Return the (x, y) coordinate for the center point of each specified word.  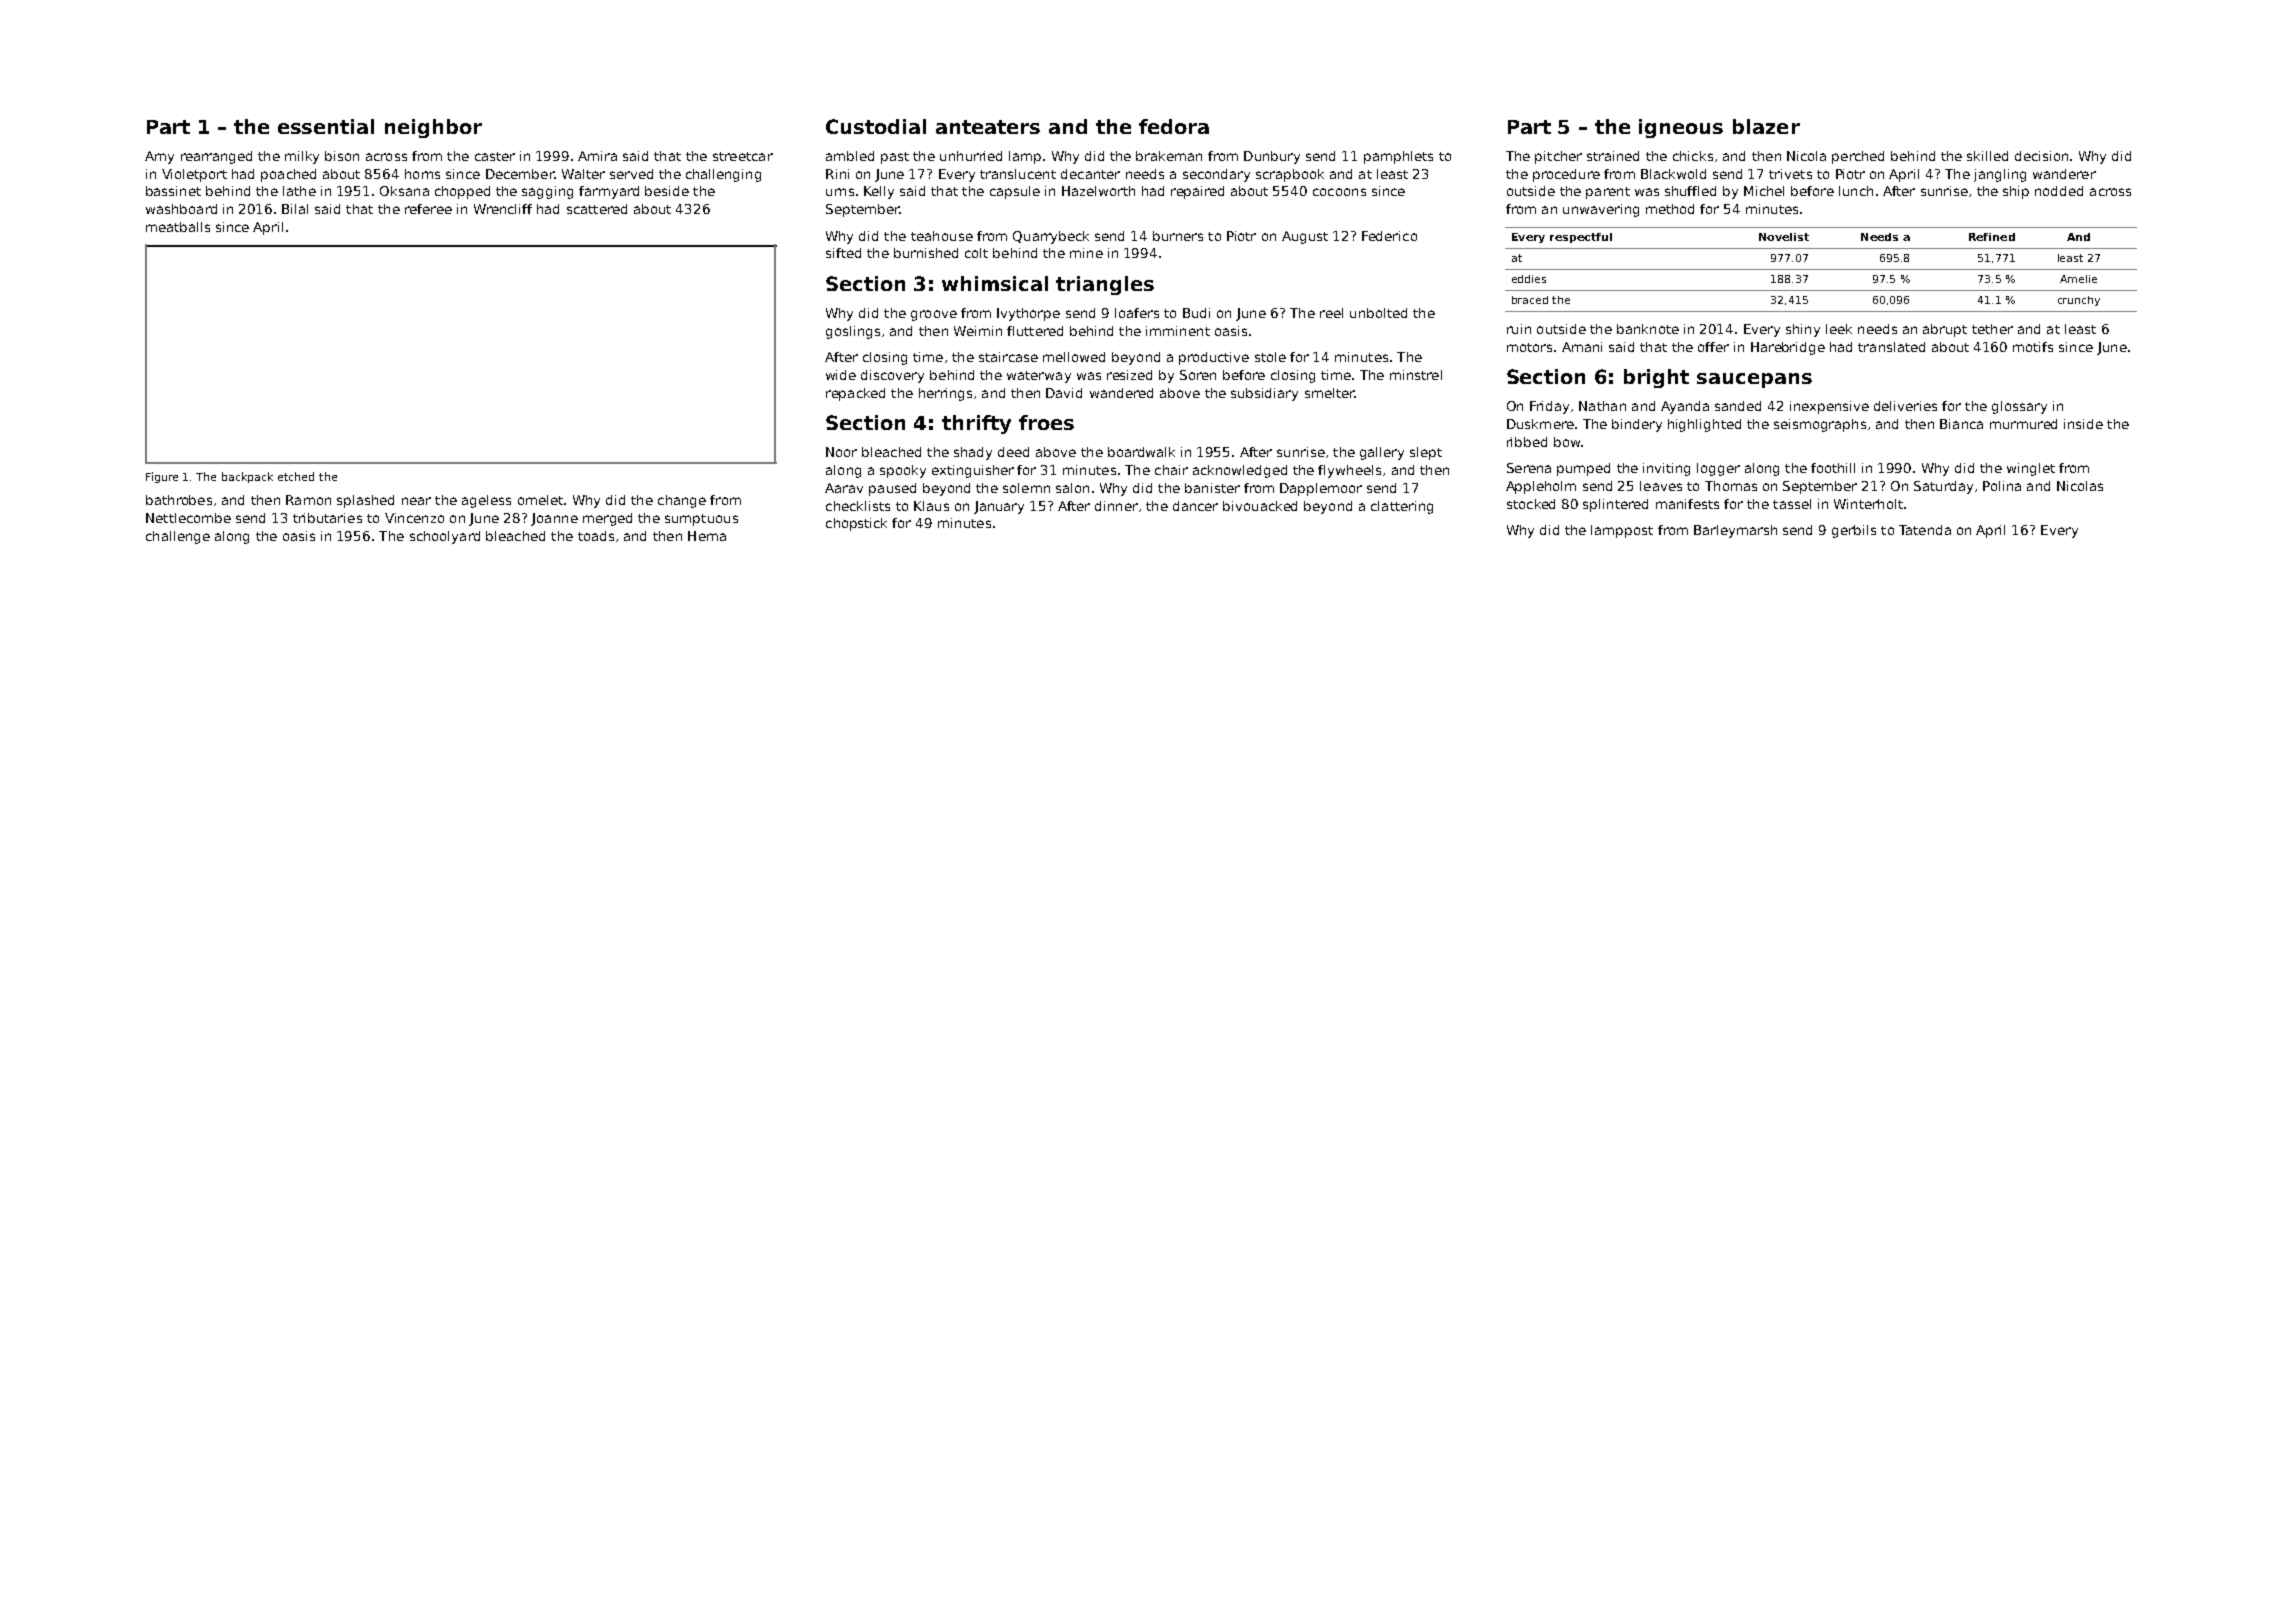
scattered (597, 209)
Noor (841, 452)
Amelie (2078, 279)
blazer (1766, 126)
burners (1178, 236)
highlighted (1704, 425)
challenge (178, 537)
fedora (1174, 126)
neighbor (433, 128)
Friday (1549, 407)
